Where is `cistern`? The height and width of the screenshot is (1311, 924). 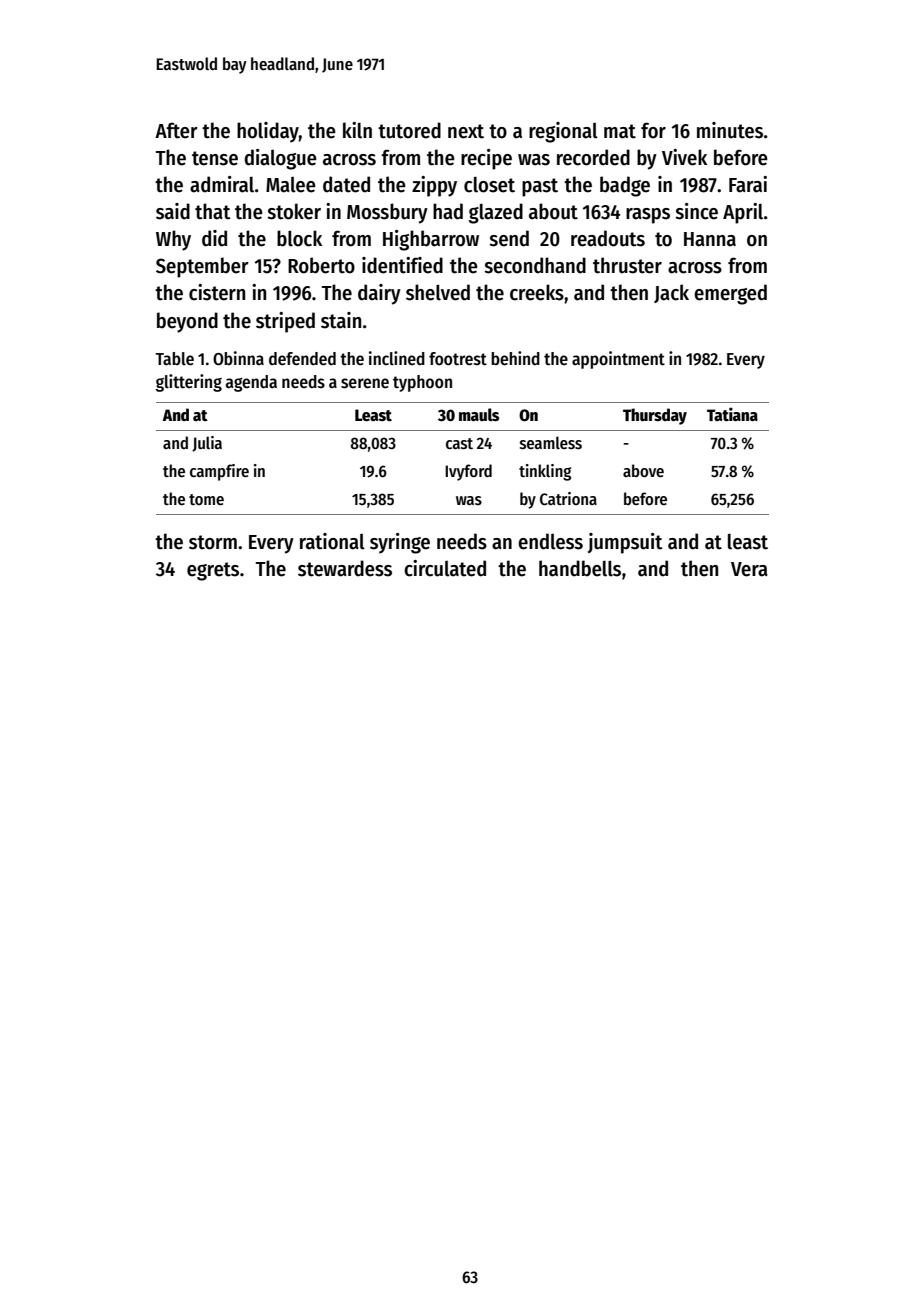
cistern is located at coordinates (217, 292).
